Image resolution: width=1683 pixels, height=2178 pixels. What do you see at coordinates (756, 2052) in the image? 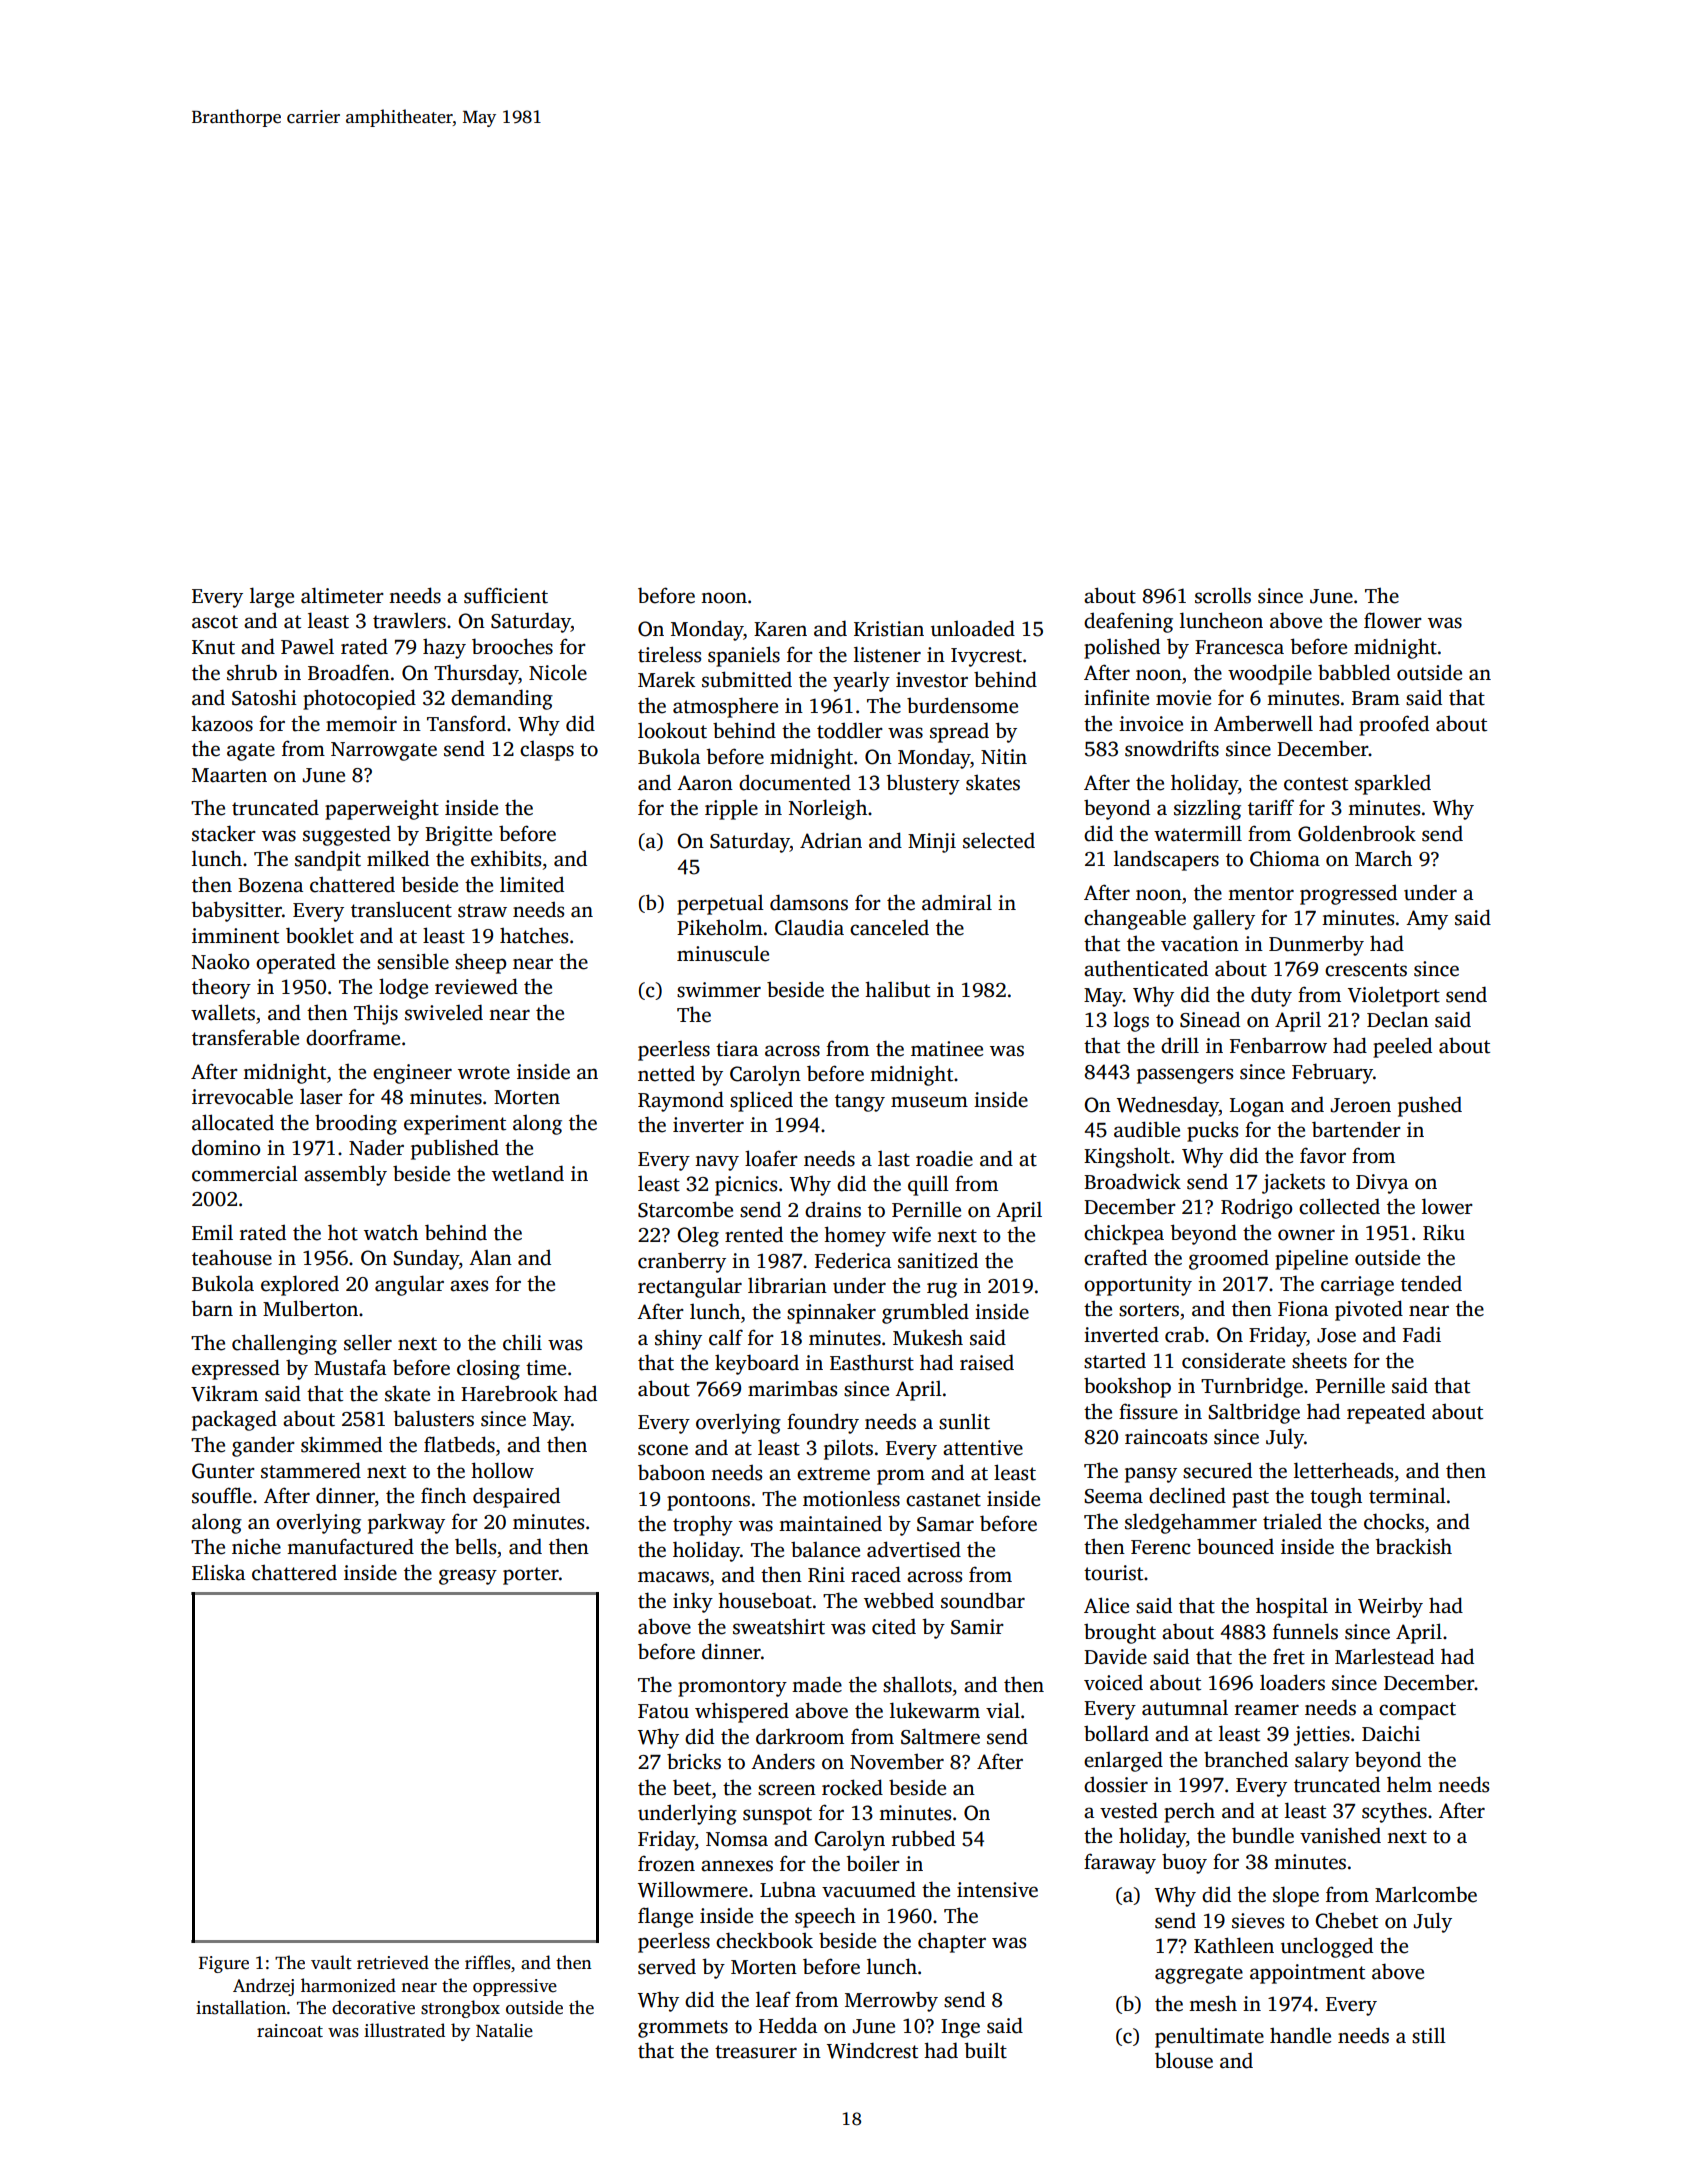
I see `treasurer` at bounding box center [756, 2052].
